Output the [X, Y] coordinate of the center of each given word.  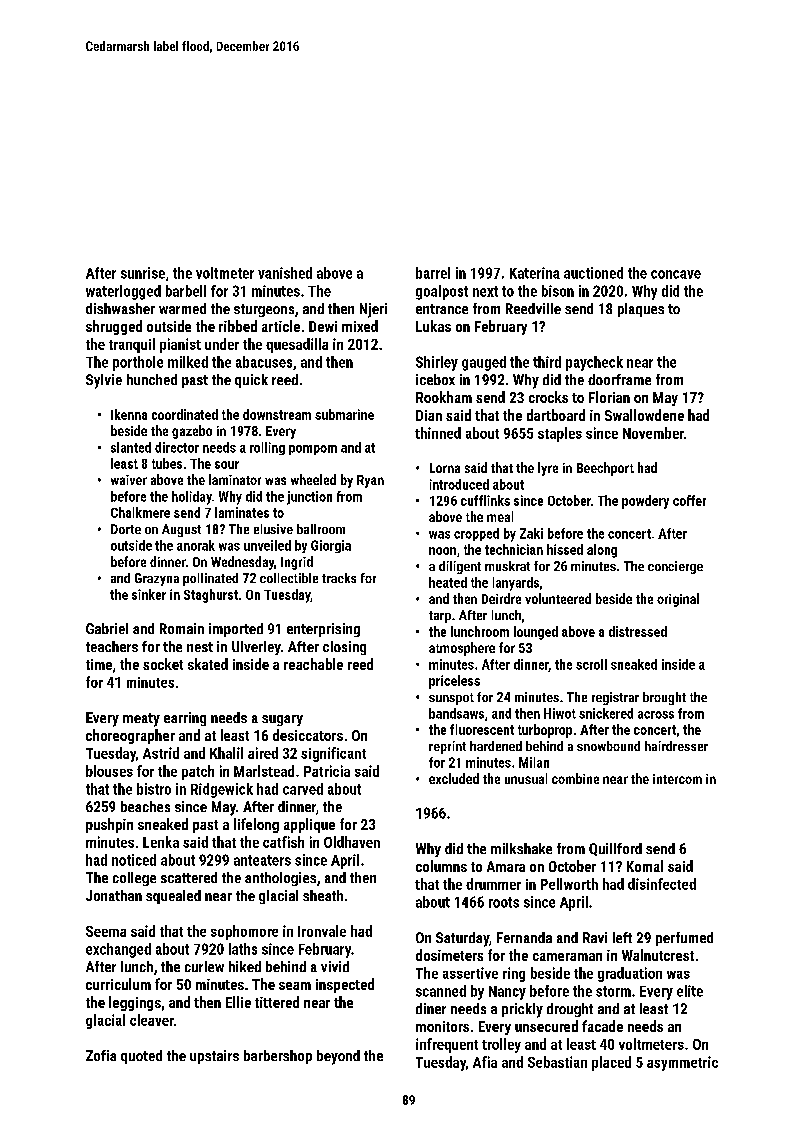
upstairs [214, 1057]
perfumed [684, 939]
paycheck [594, 363]
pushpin [109, 825]
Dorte [126, 529]
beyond [338, 1057]
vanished [285, 273]
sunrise [143, 273]
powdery [645, 502]
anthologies [280, 879]
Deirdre [501, 598]
